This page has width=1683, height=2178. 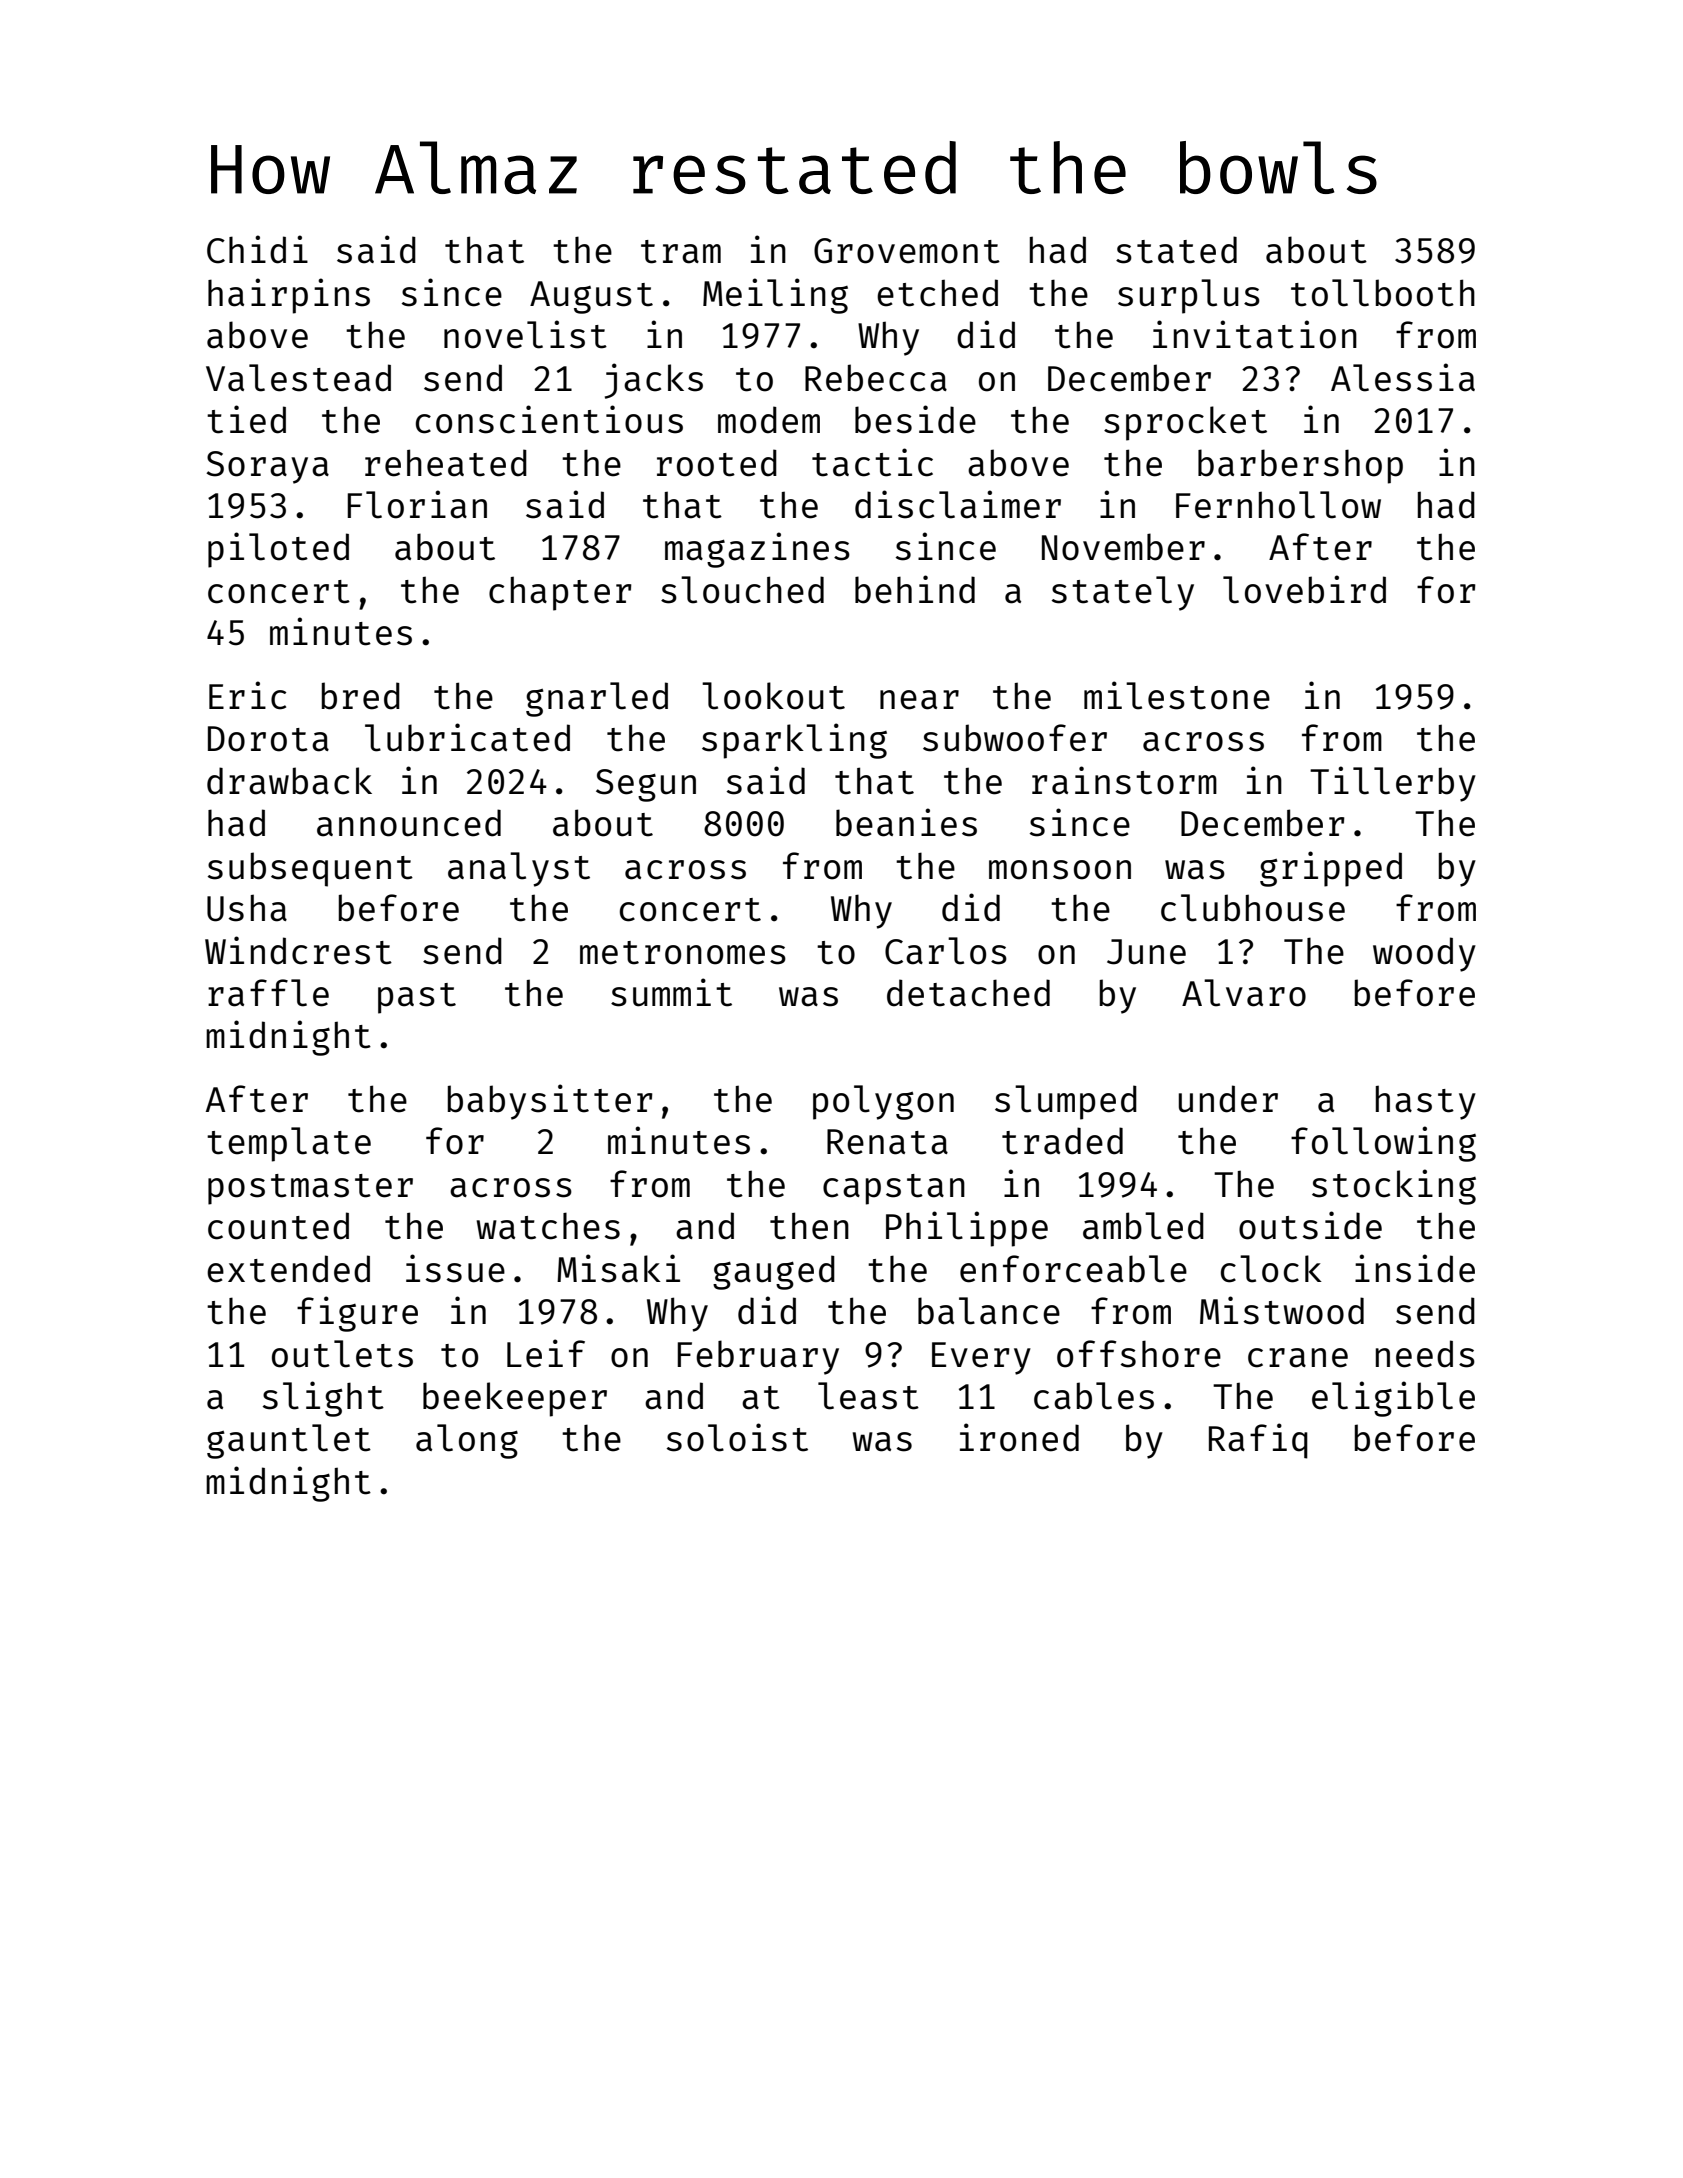 What do you see at coordinates (467, 1441) in the page?
I see `along` at bounding box center [467, 1441].
